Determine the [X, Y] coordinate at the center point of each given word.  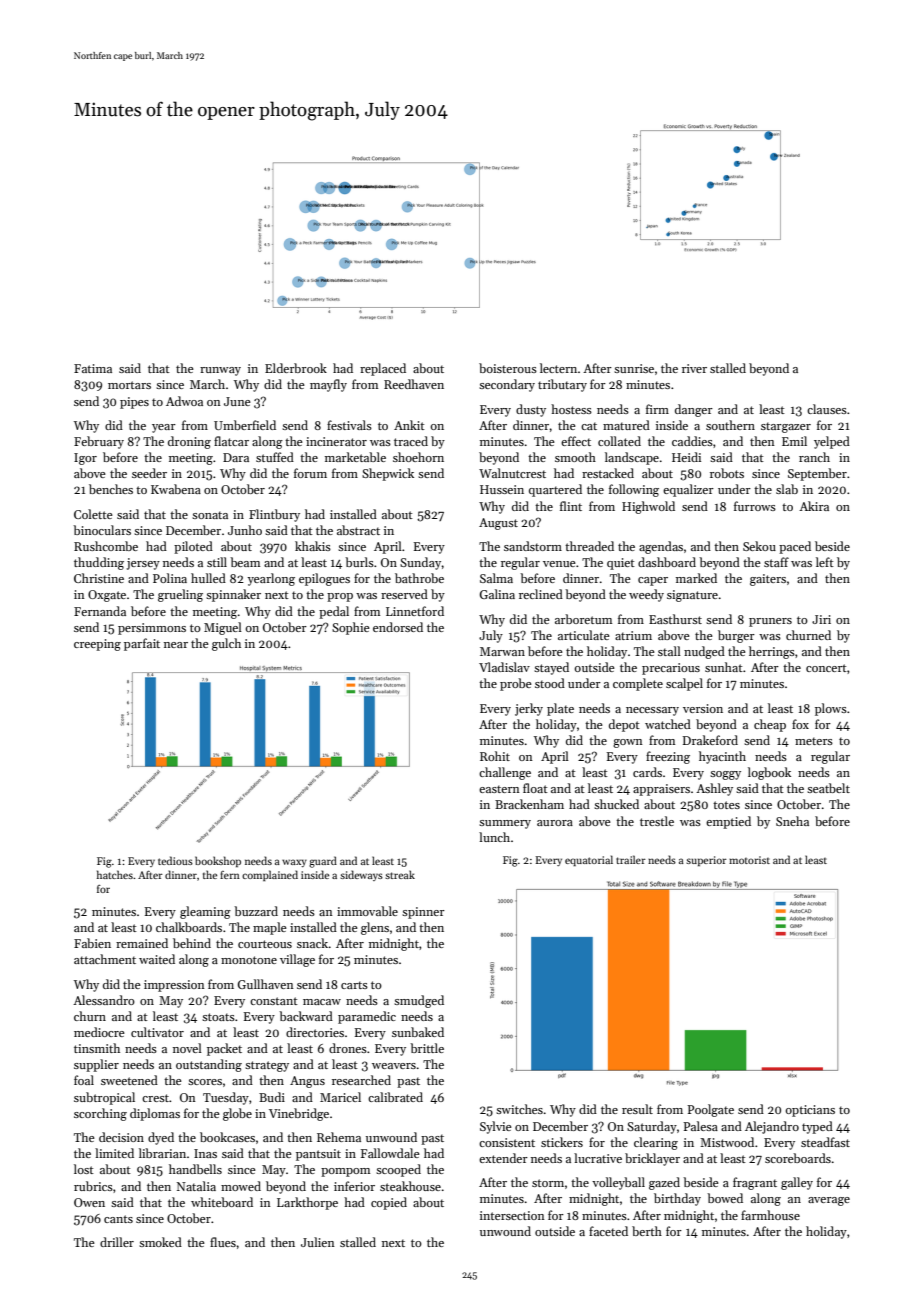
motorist [749, 860]
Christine [99, 578]
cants [118, 1219]
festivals [349, 425]
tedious [175, 860]
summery [505, 824]
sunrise [634, 368]
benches [111, 489]
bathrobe [419, 578]
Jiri [821, 619]
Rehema [339, 1137]
